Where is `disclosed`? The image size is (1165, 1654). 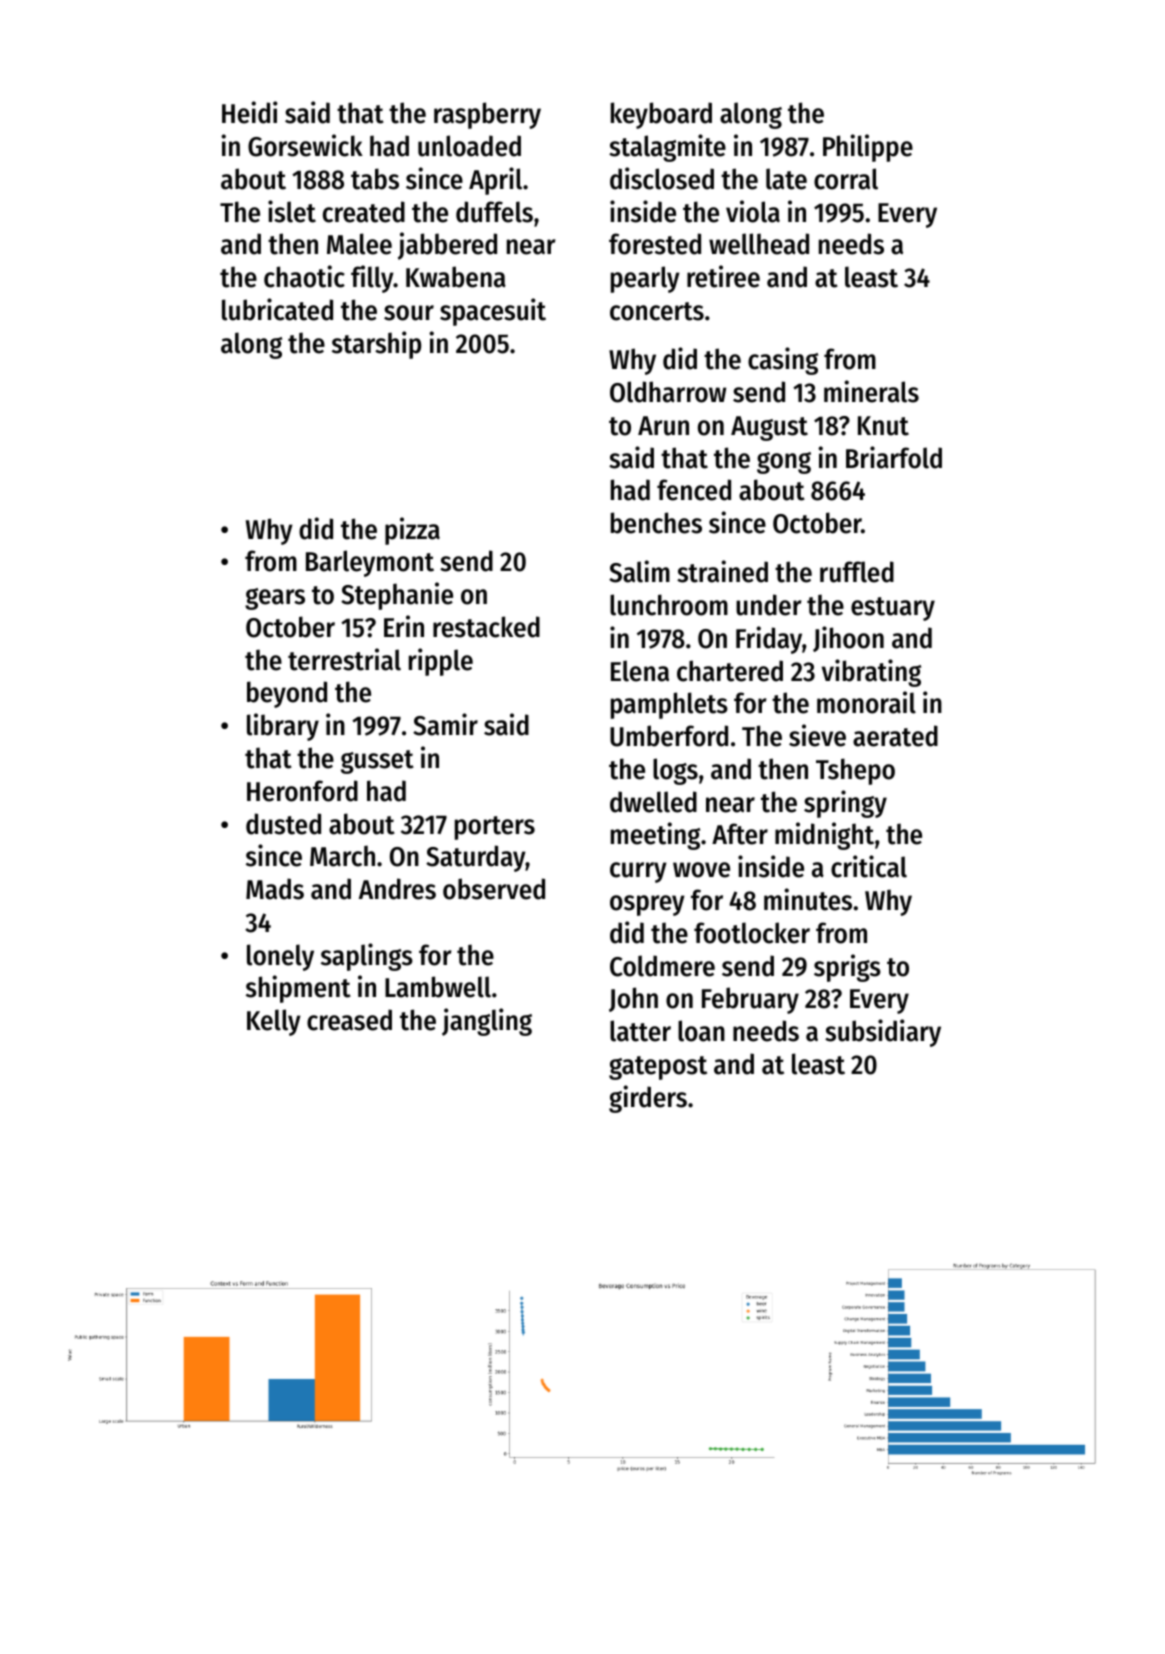
disclosed is located at coordinates (662, 178).
